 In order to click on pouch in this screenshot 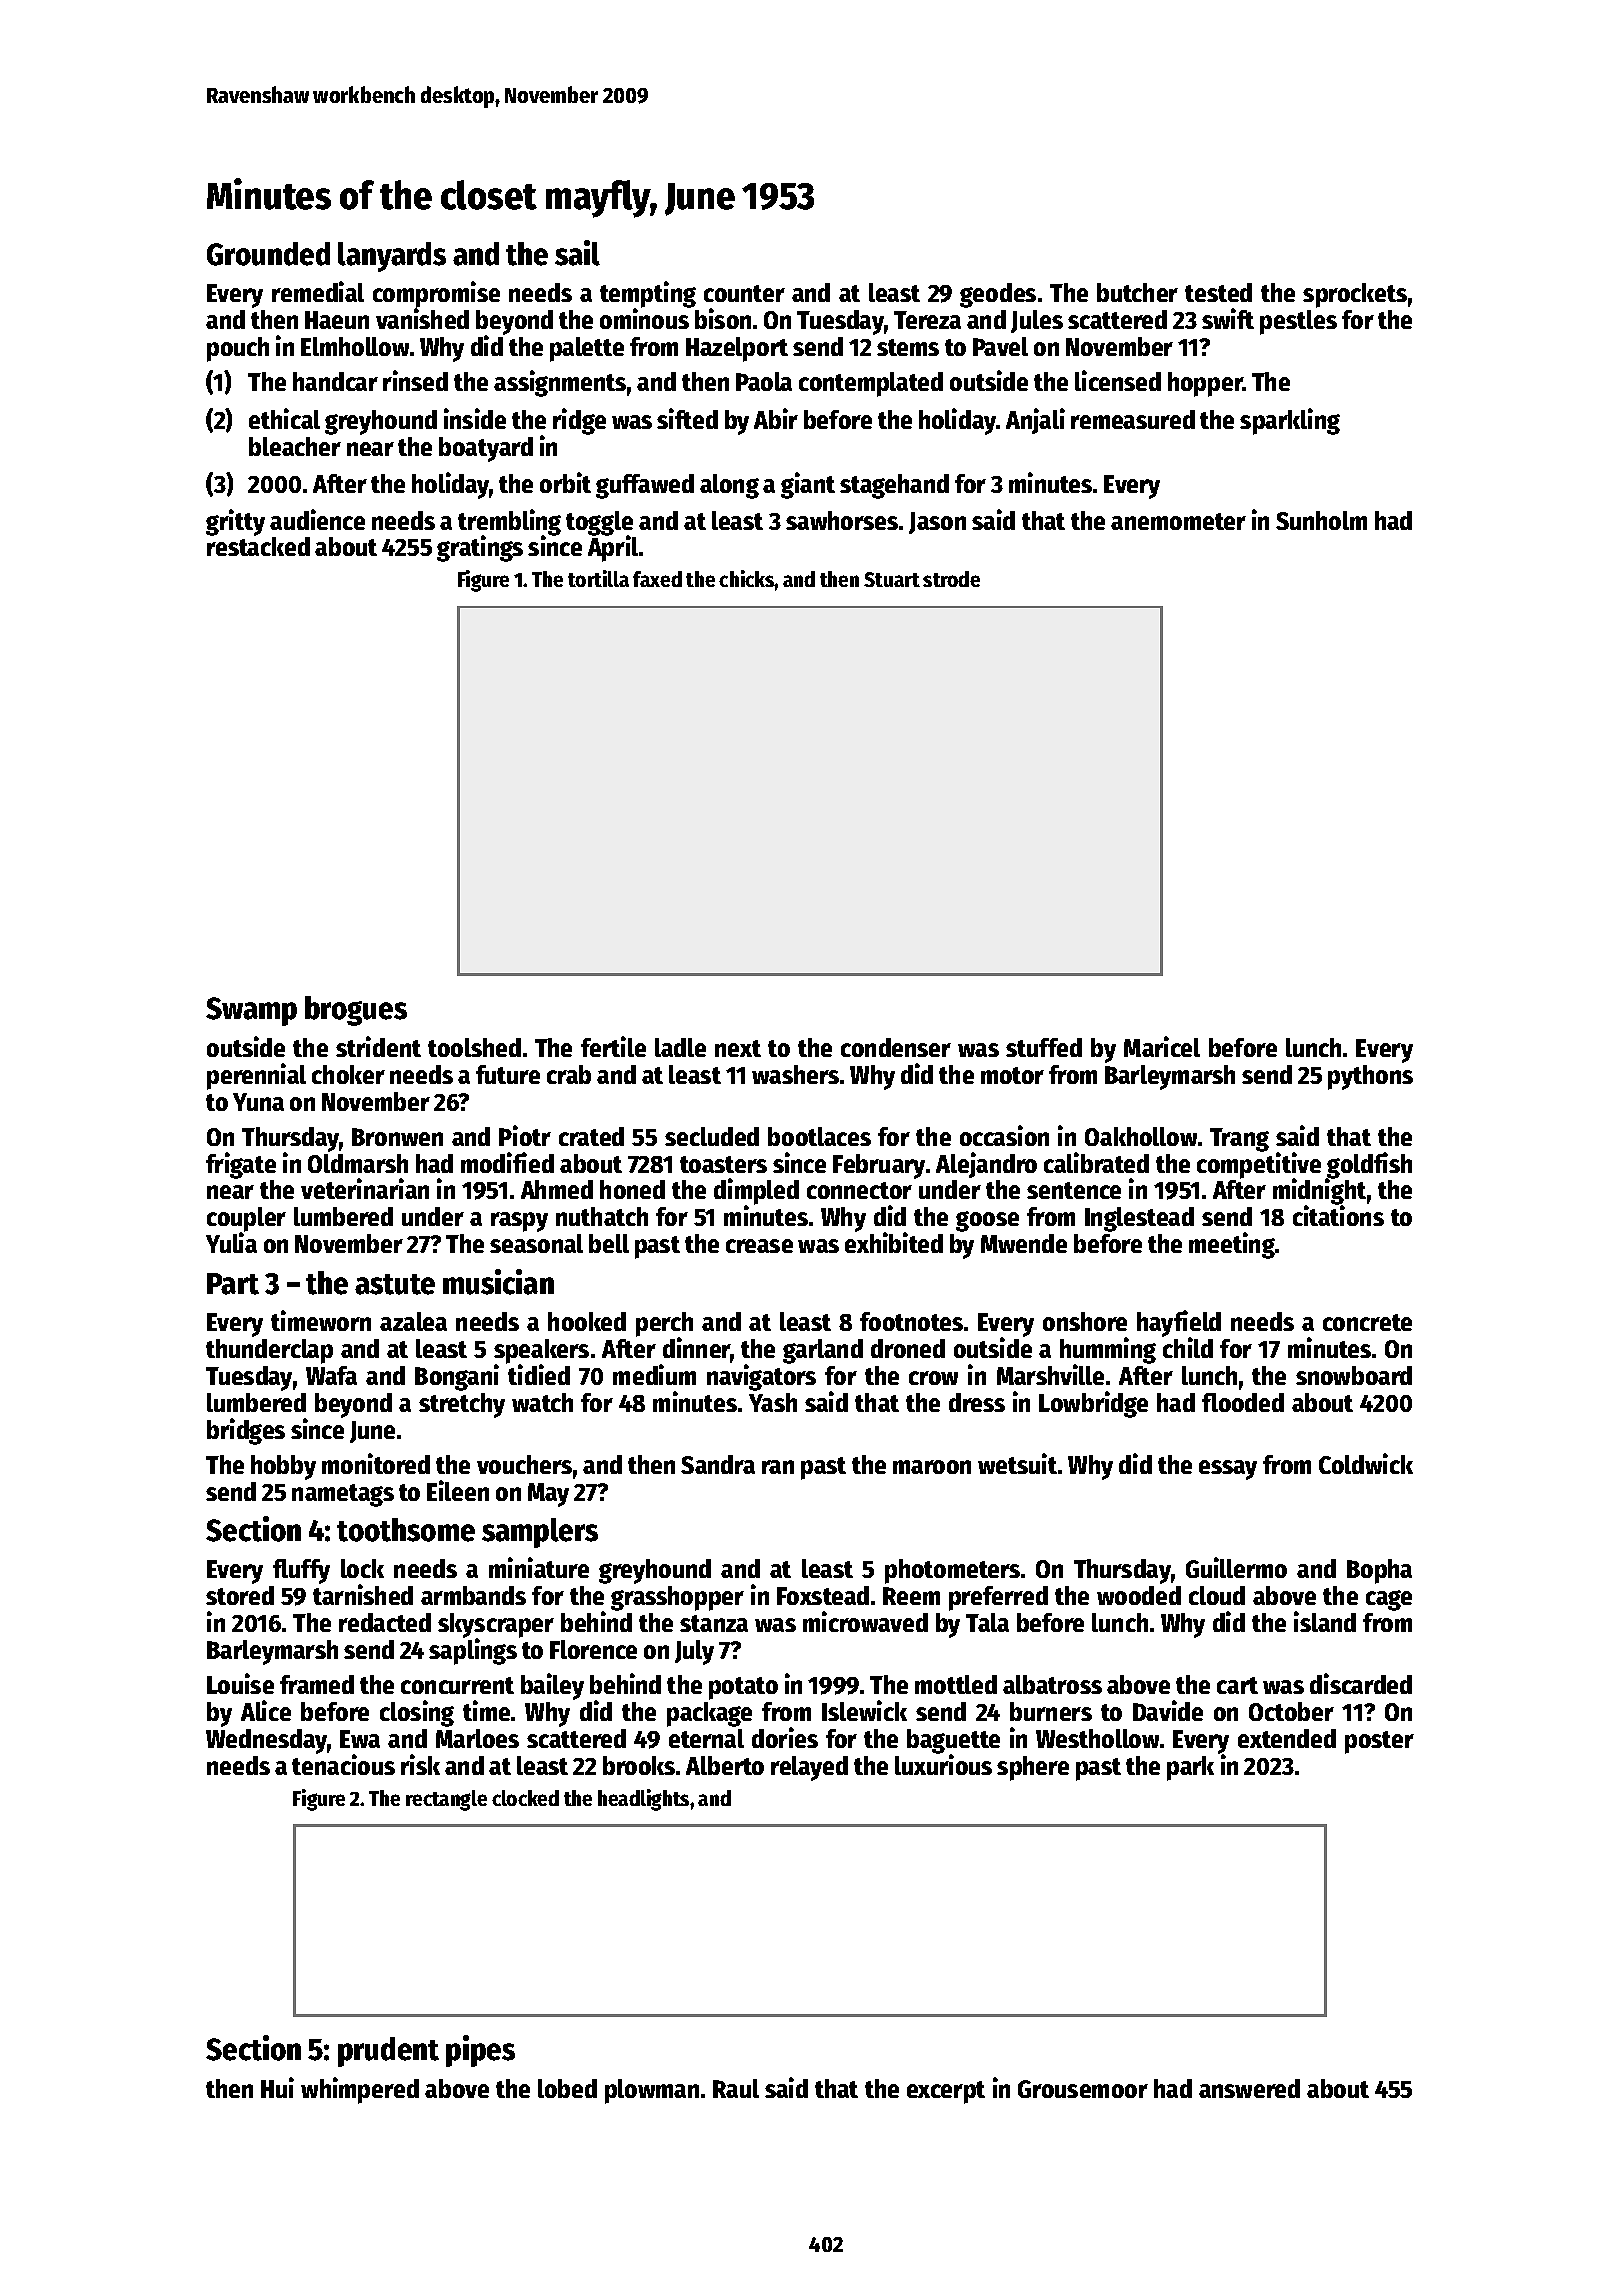, I will do `click(238, 349)`.
